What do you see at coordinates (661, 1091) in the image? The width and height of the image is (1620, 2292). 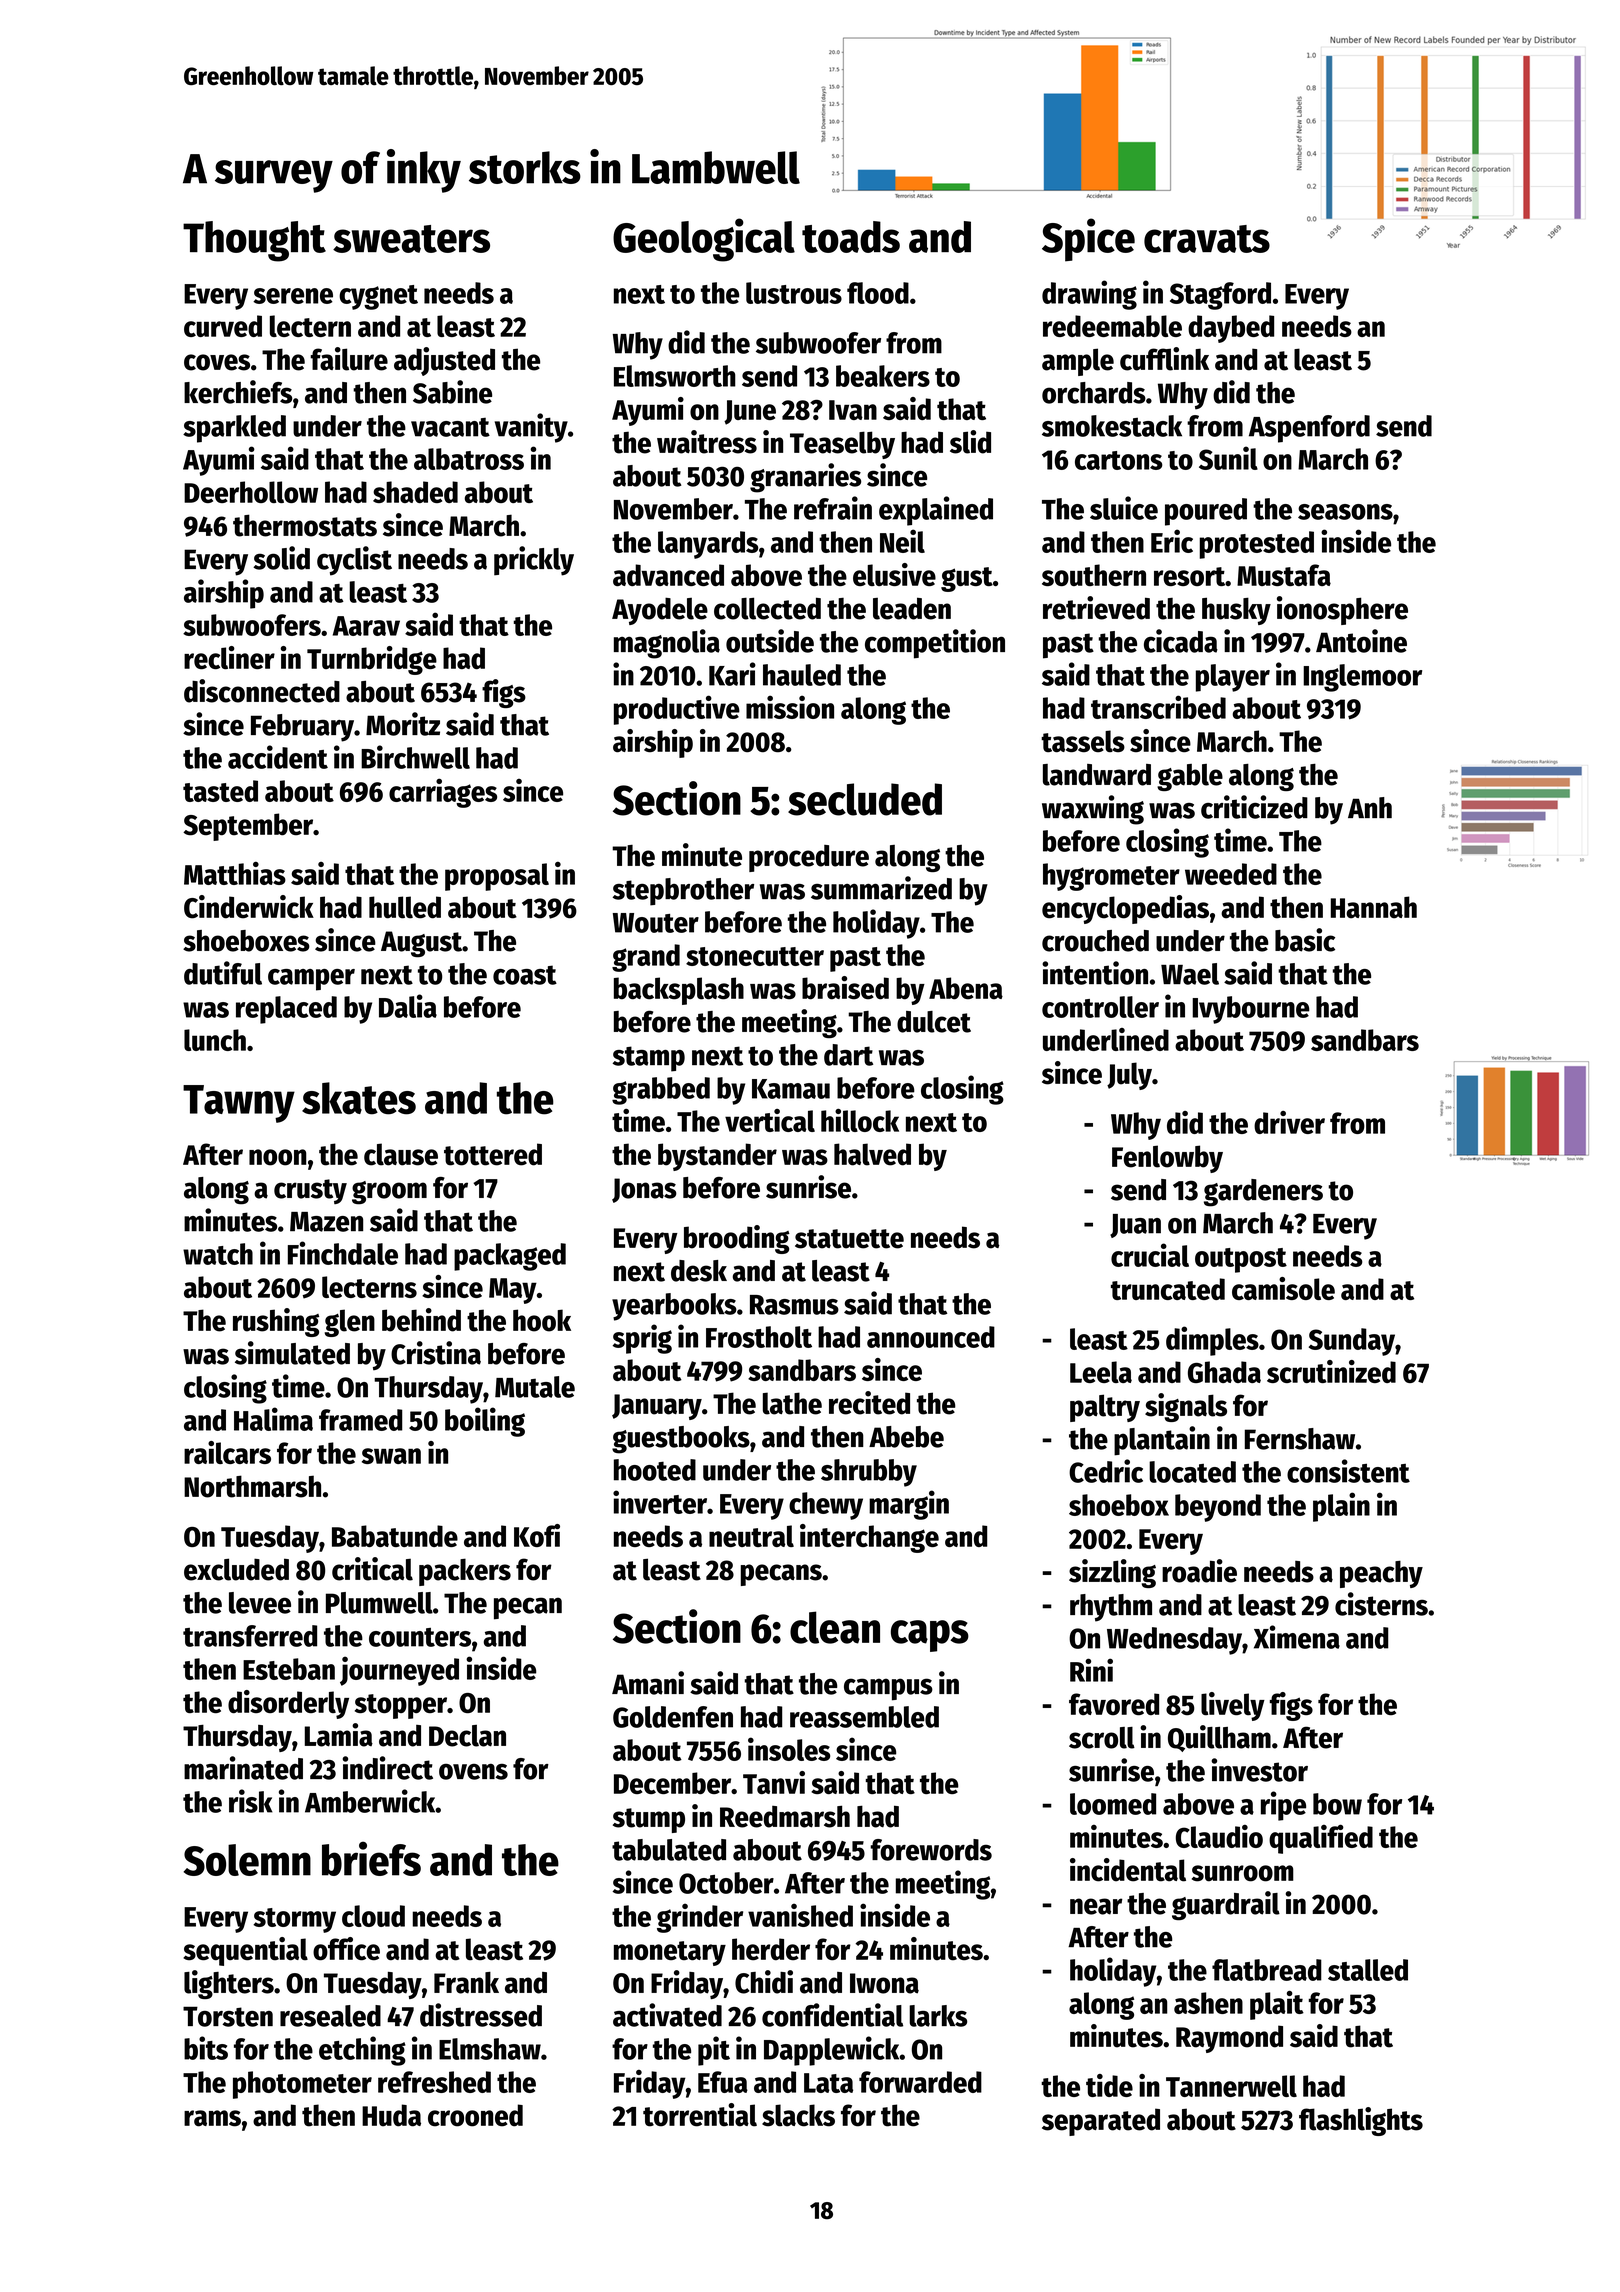 I see `grabbed` at bounding box center [661, 1091].
